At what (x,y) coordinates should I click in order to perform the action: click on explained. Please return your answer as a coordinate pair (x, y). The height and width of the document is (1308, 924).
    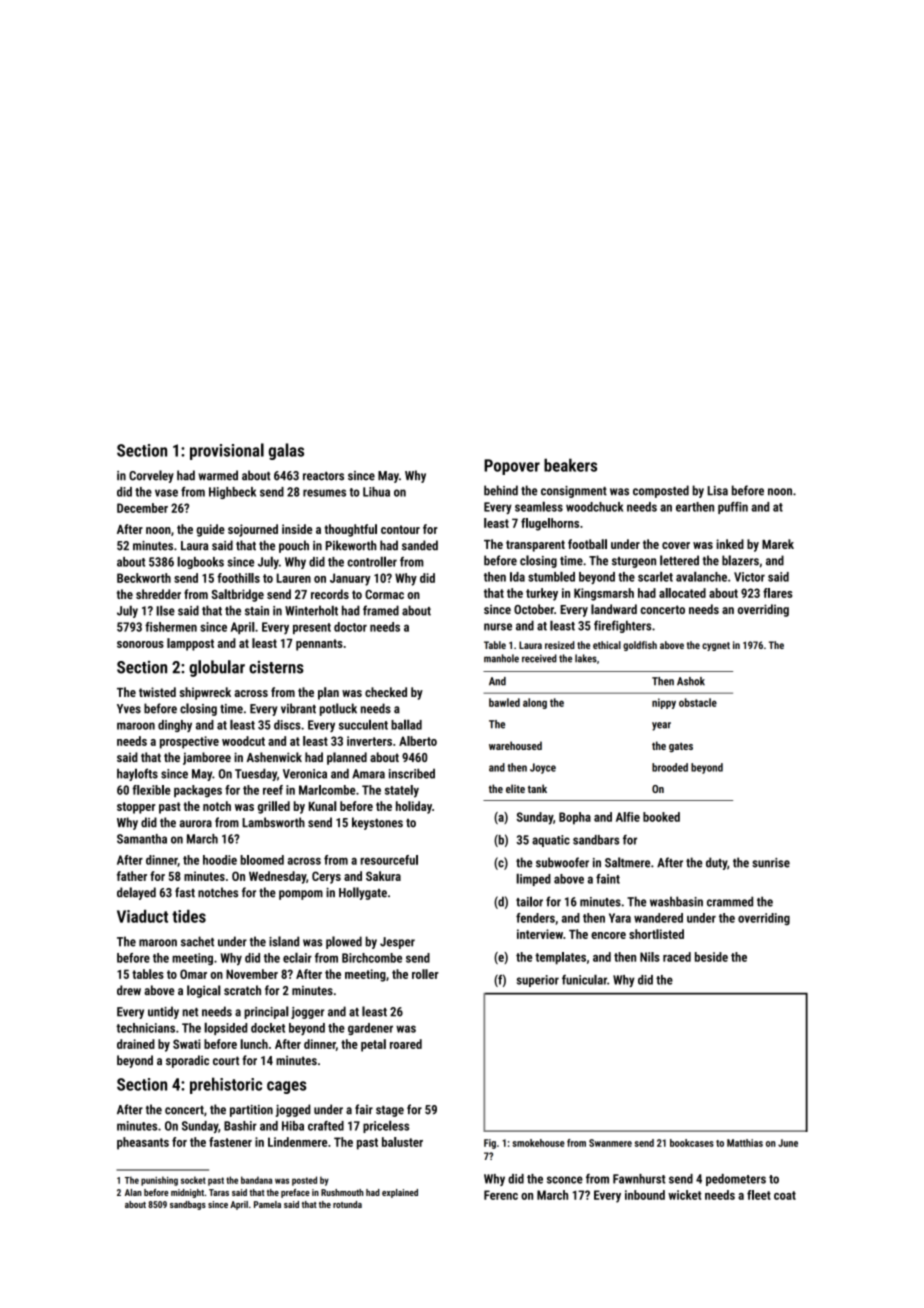
    Looking at the image, I should click on (400, 1193).
